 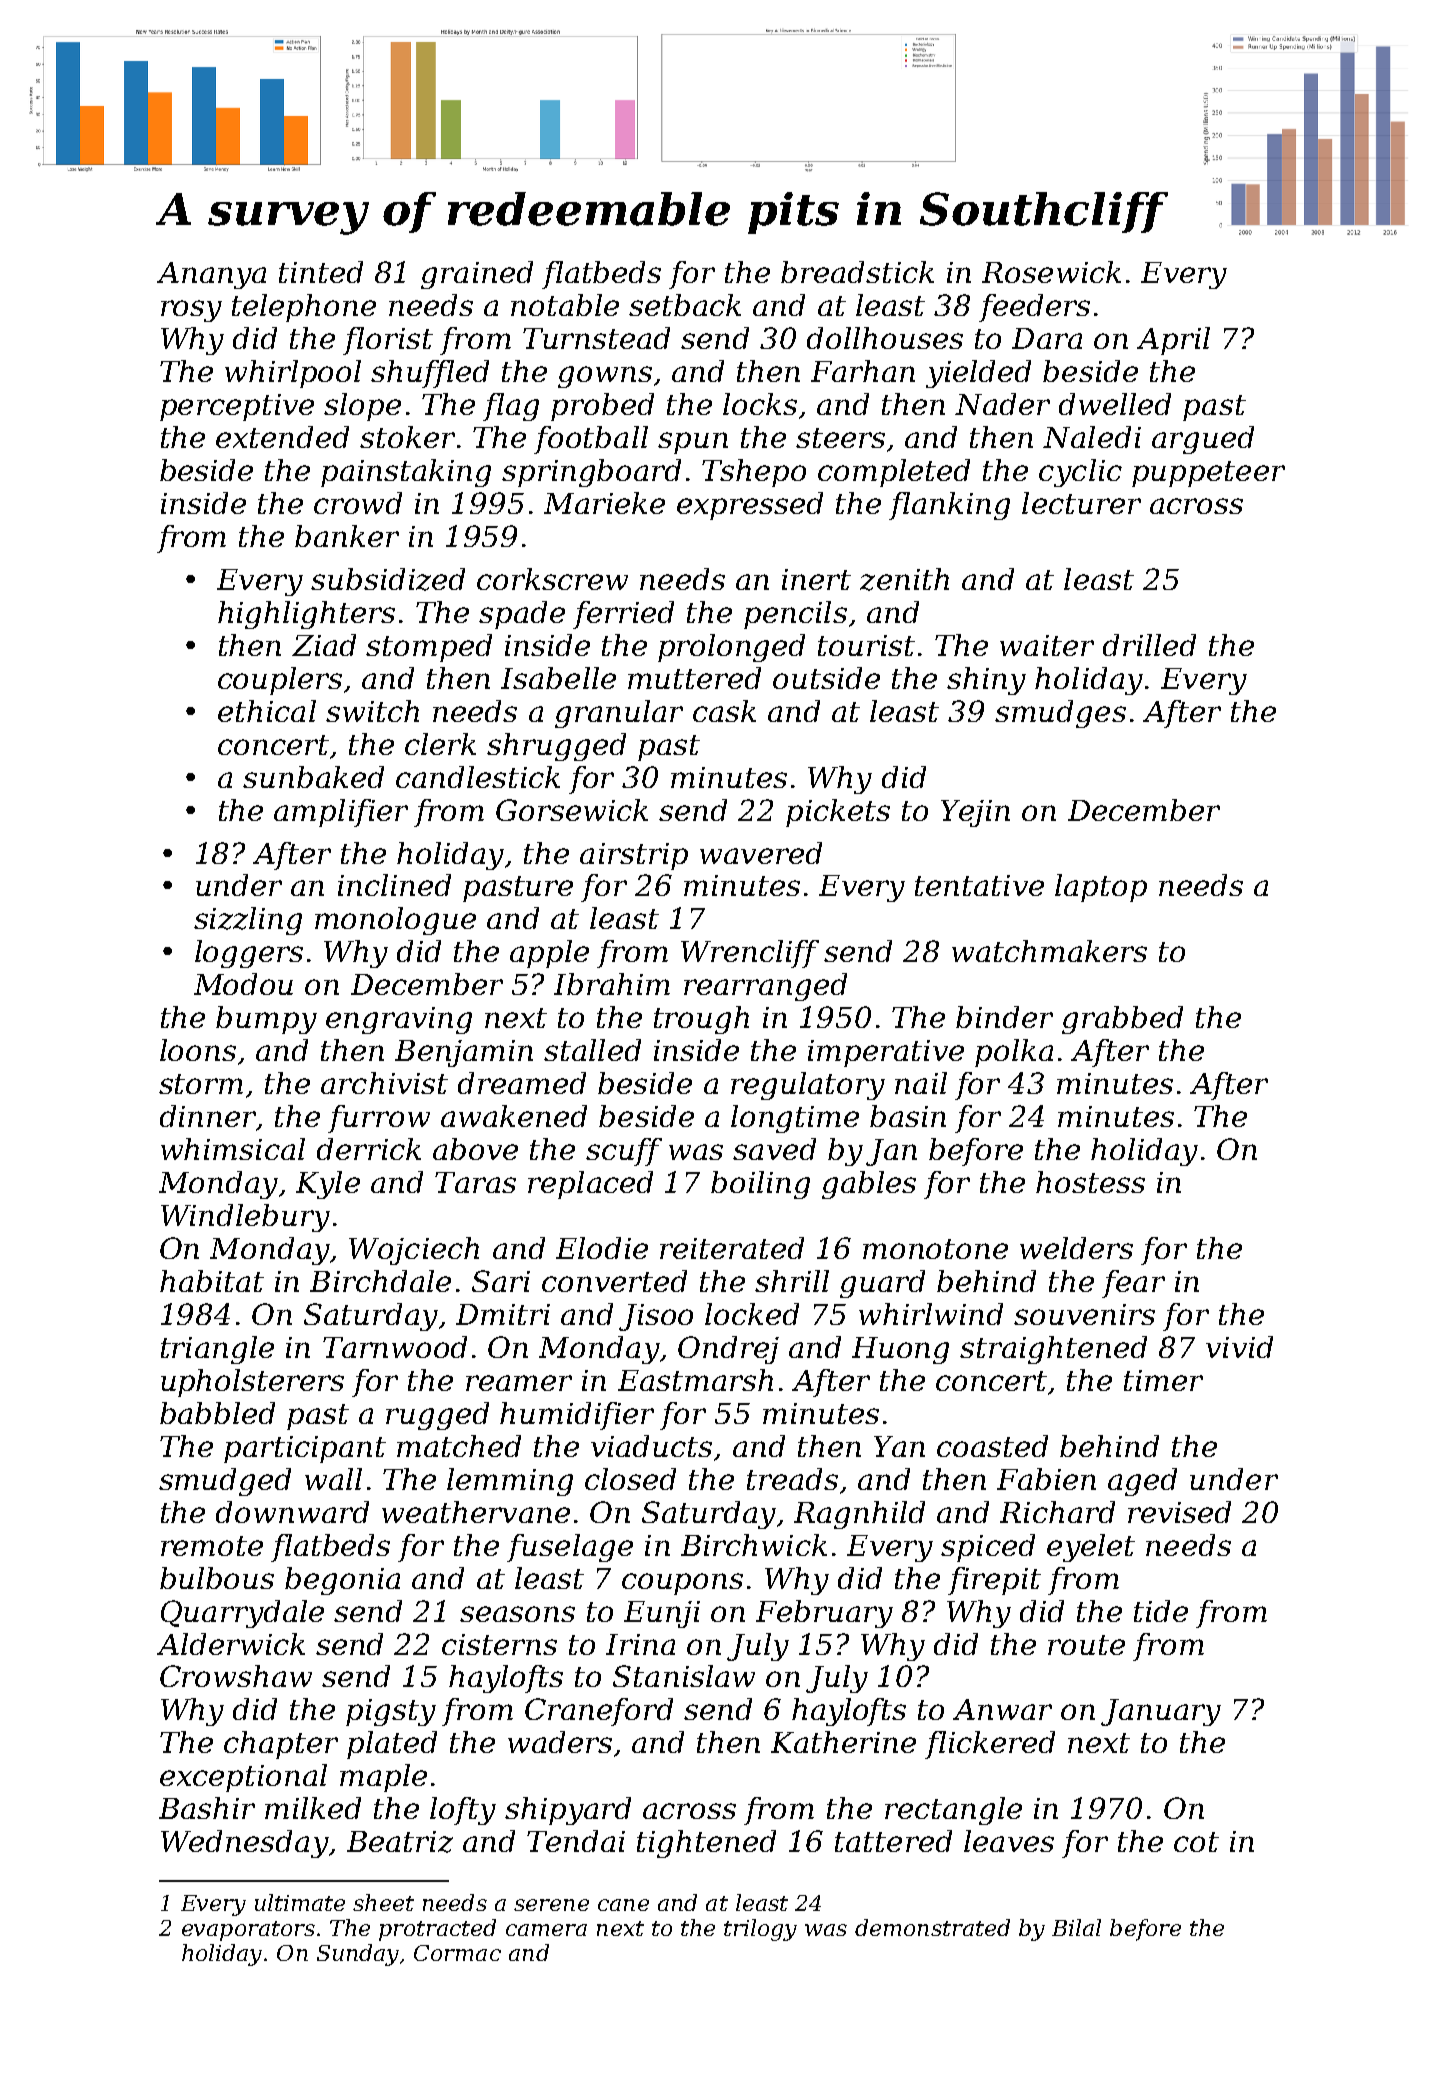 What do you see at coordinates (1203, 440) in the screenshot?
I see `argued` at bounding box center [1203, 440].
